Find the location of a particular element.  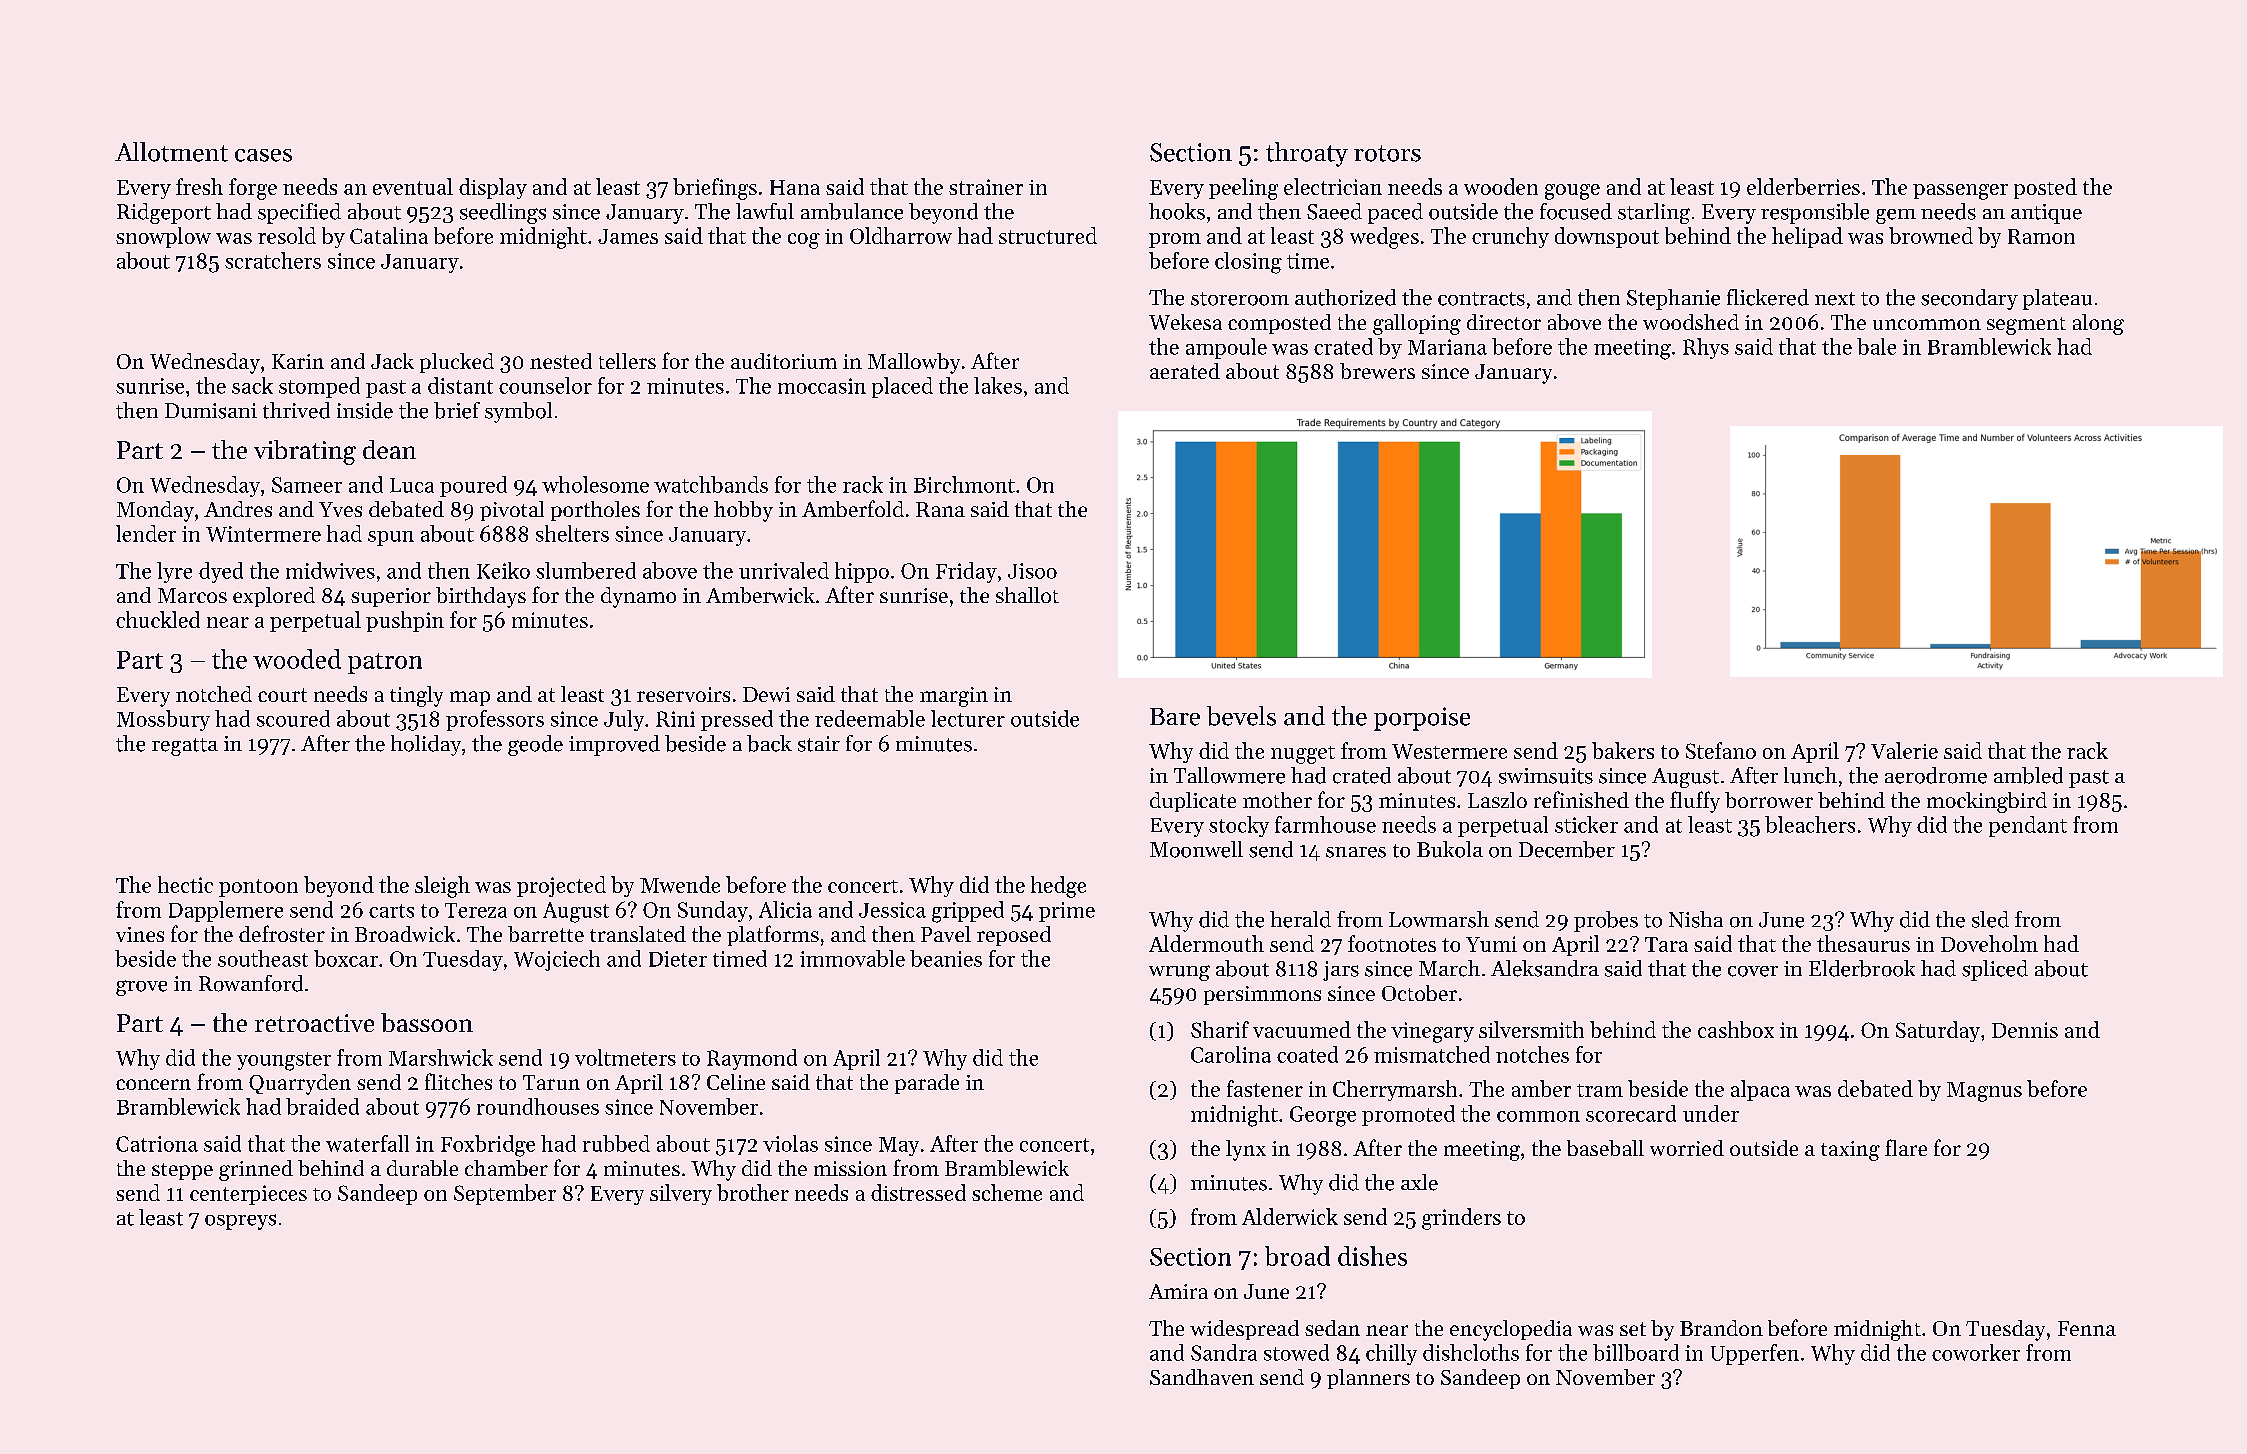

rotors is located at coordinates (1387, 153).
